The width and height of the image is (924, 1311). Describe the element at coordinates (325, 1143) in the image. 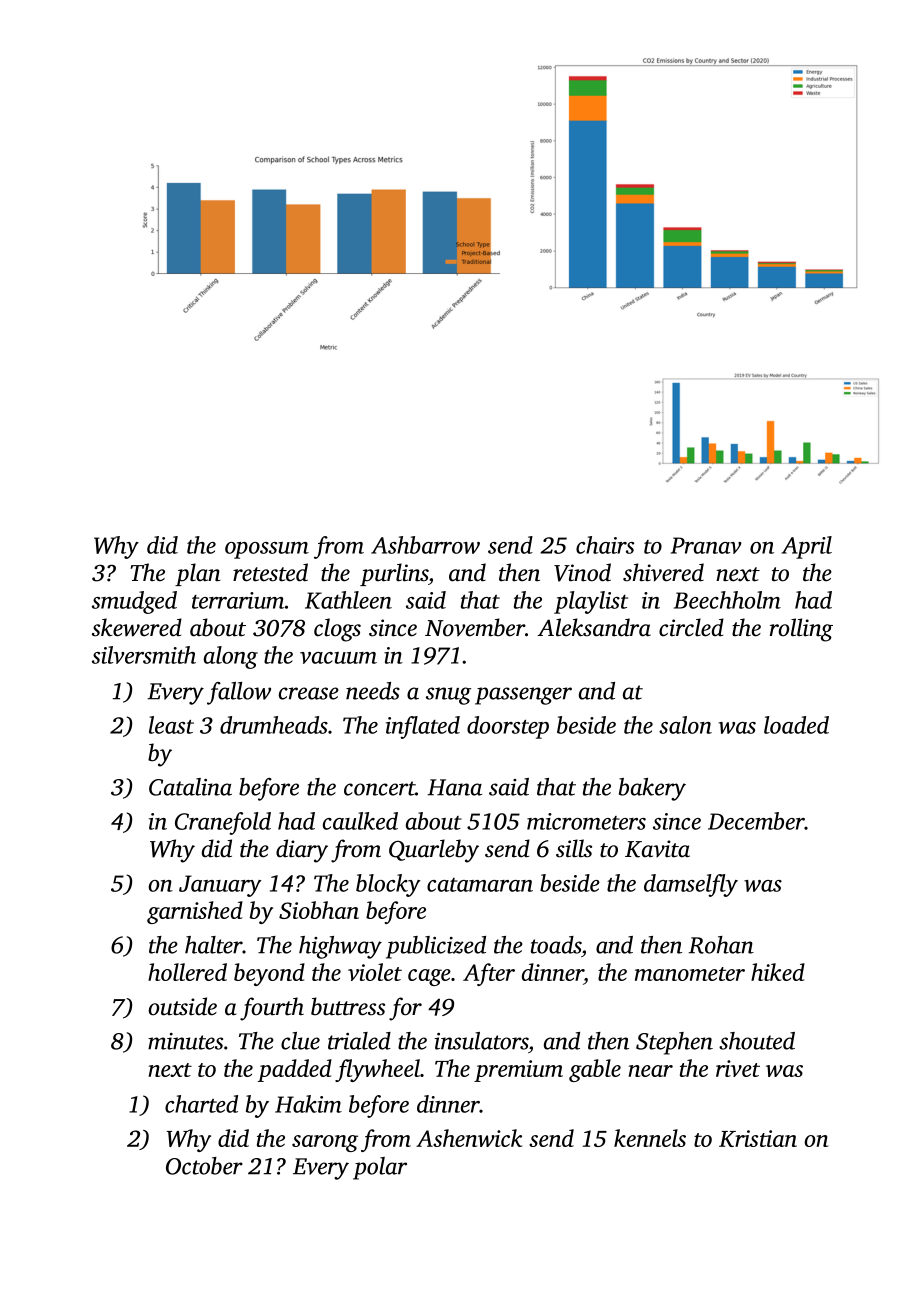

I see `sarong` at that location.
